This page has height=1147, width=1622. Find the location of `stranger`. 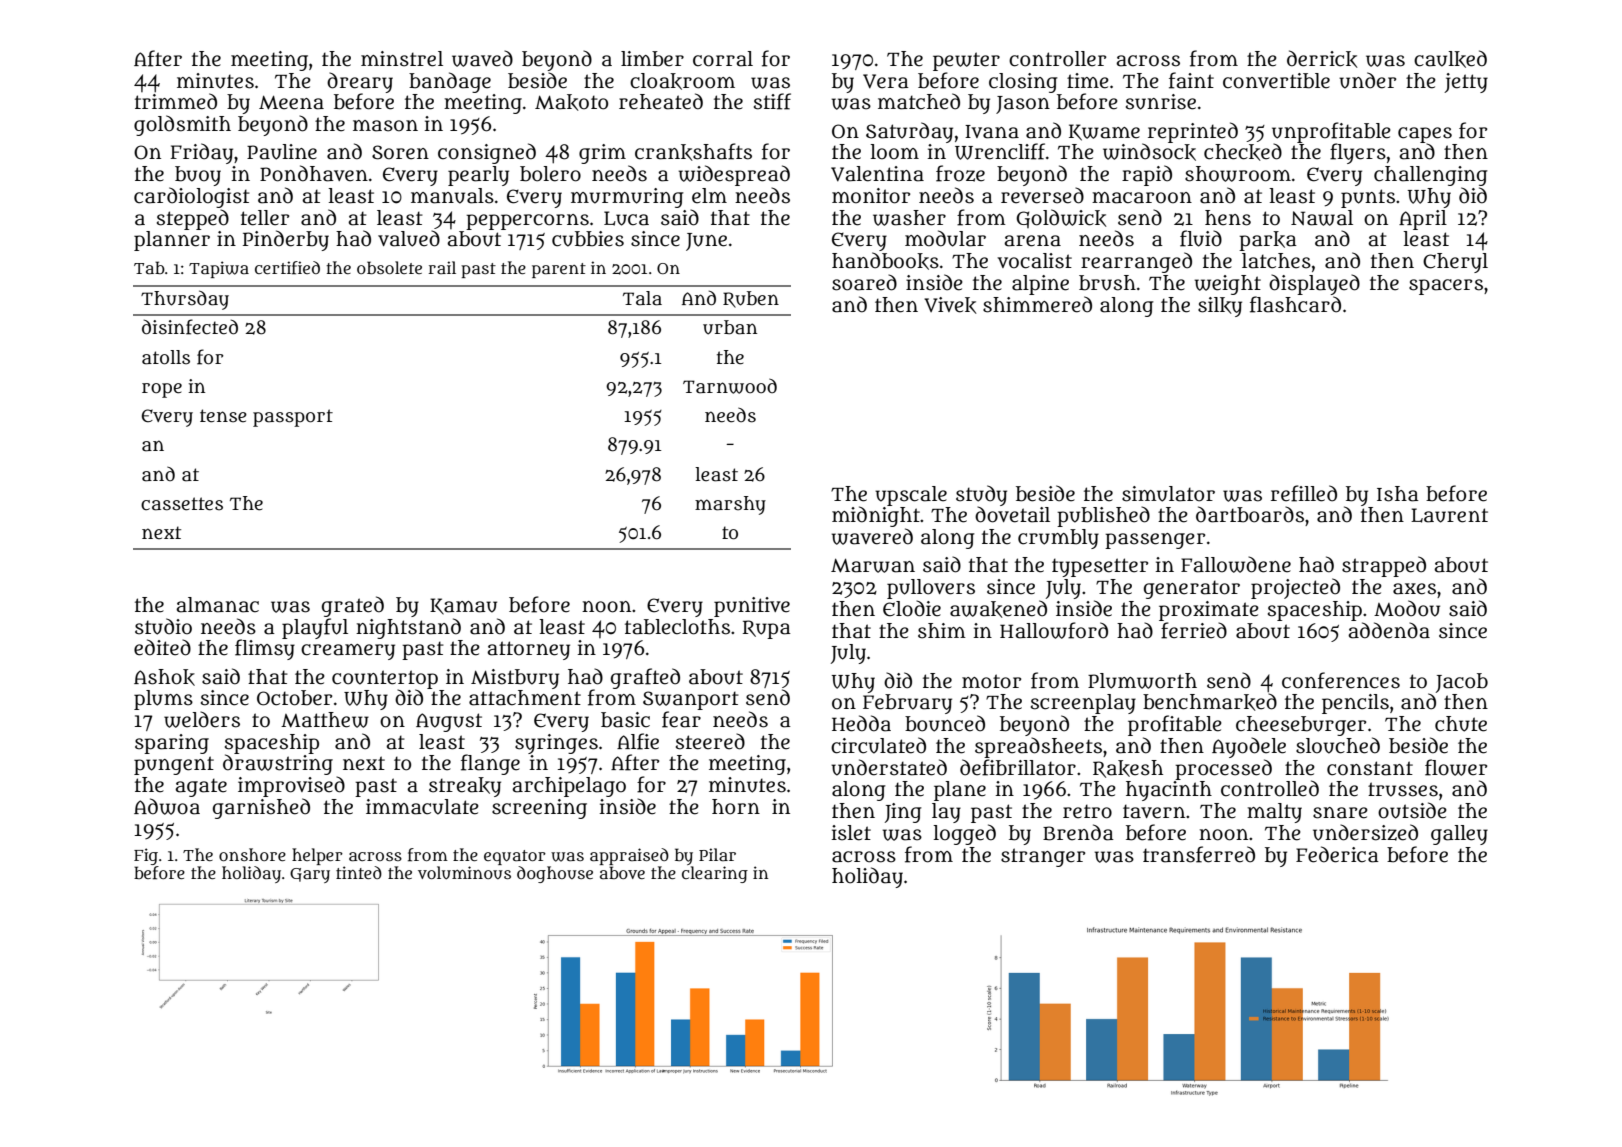

stranger is located at coordinates (1043, 857).
